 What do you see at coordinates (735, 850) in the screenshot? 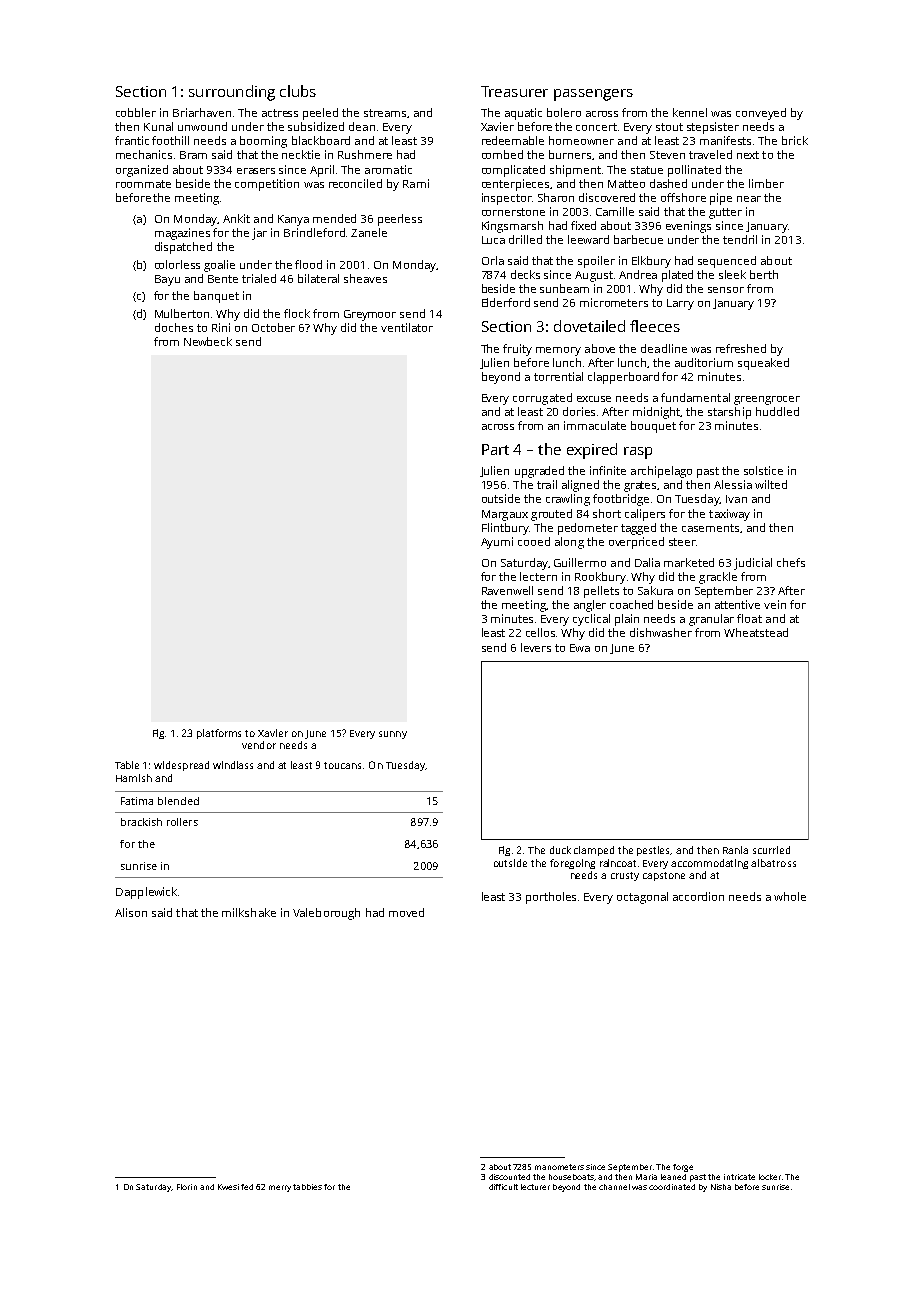
I see `Rania` at bounding box center [735, 850].
